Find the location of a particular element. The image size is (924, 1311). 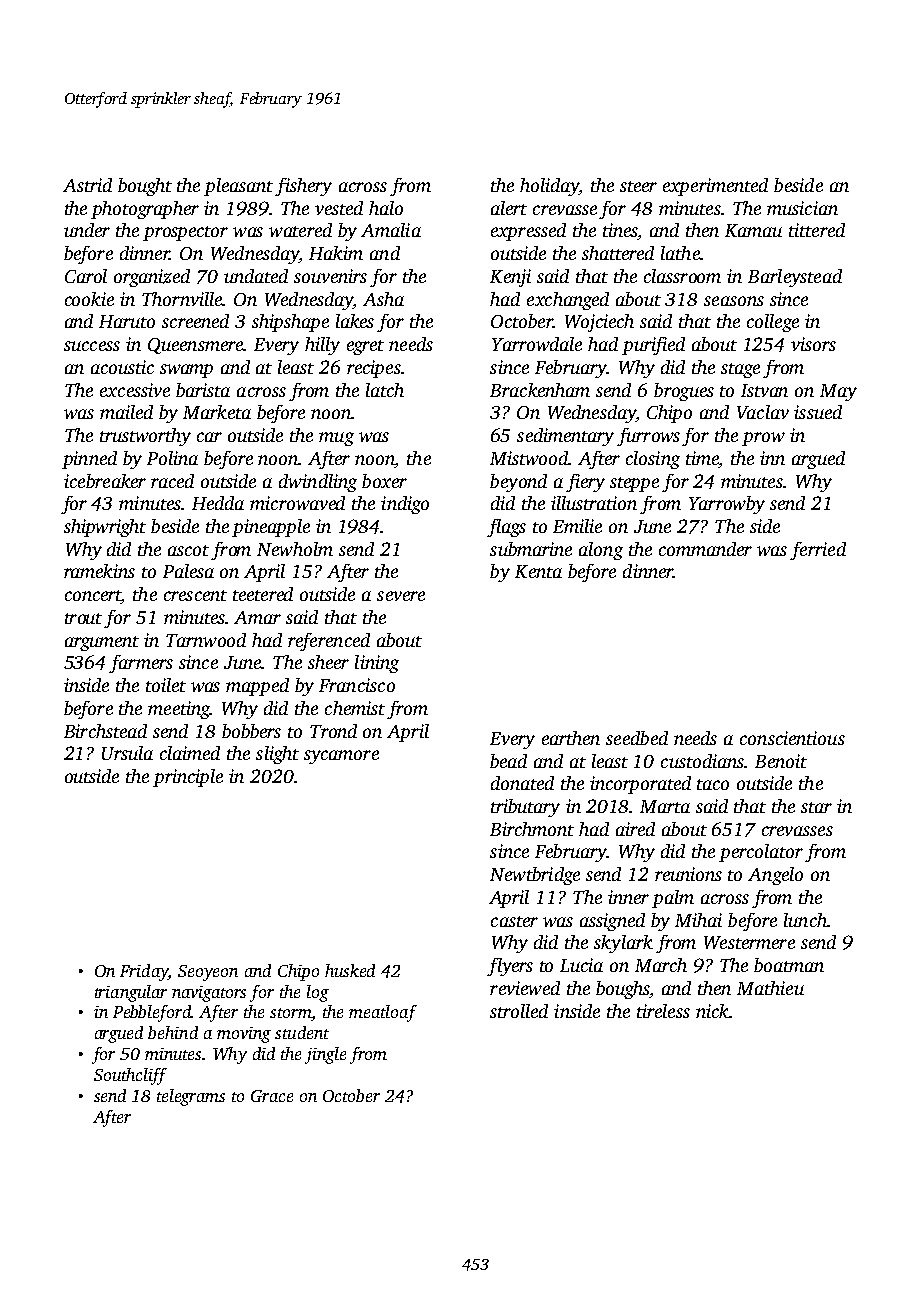

Grace is located at coordinates (272, 1096).
